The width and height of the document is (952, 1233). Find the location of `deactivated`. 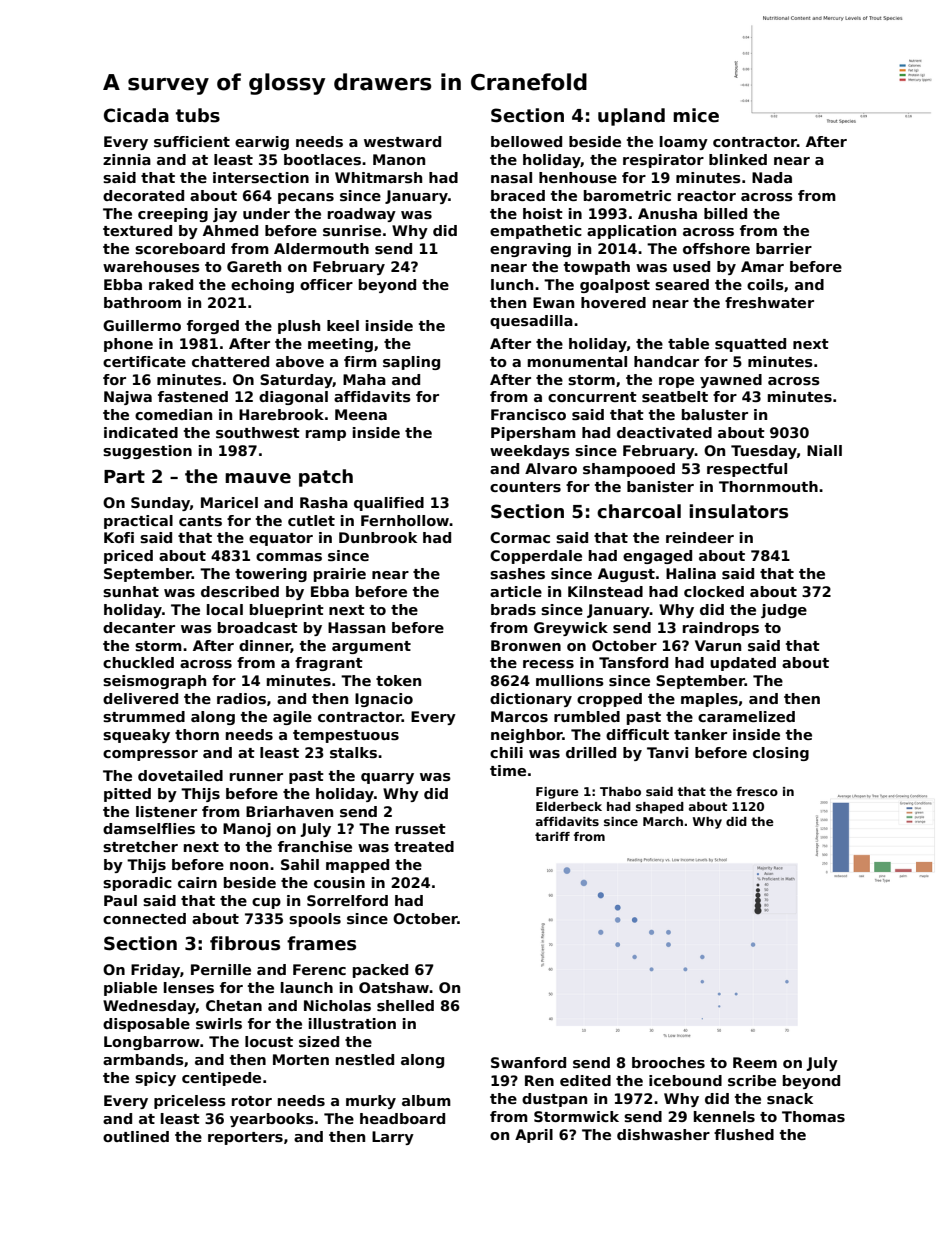

deactivated is located at coordinates (664, 432).
